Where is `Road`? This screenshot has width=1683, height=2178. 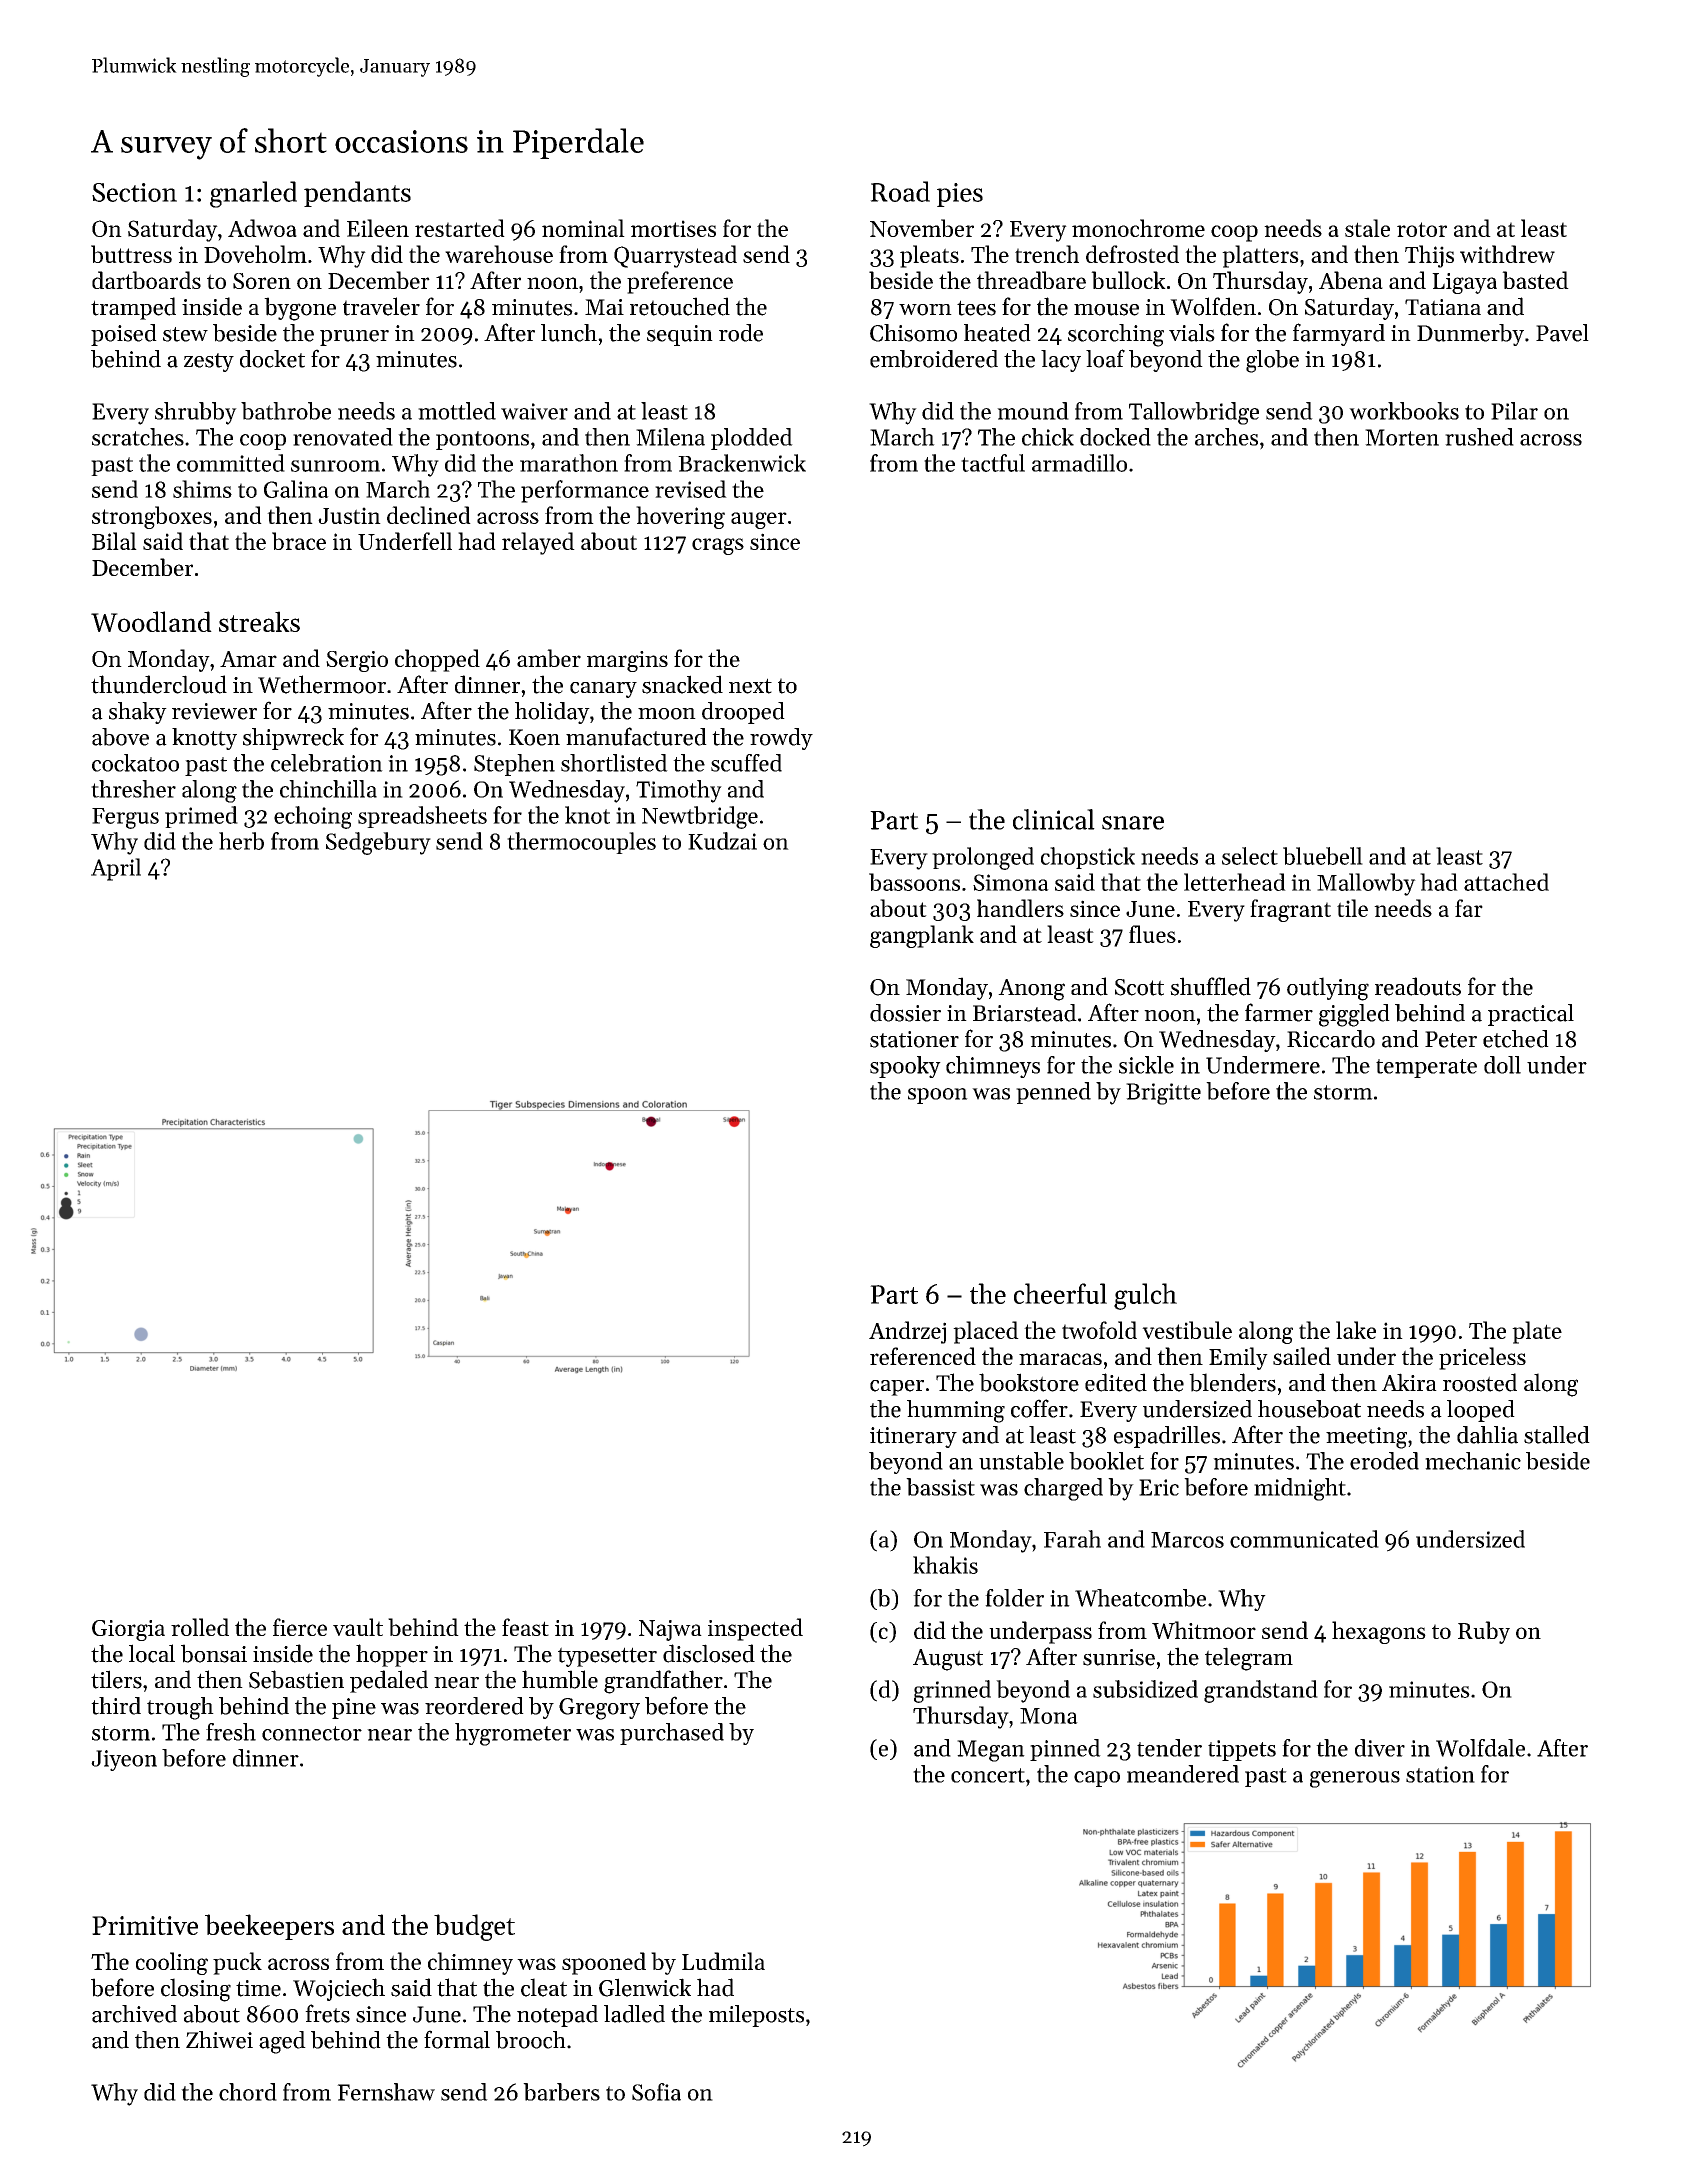
Road is located at coordinates (900, 191).
